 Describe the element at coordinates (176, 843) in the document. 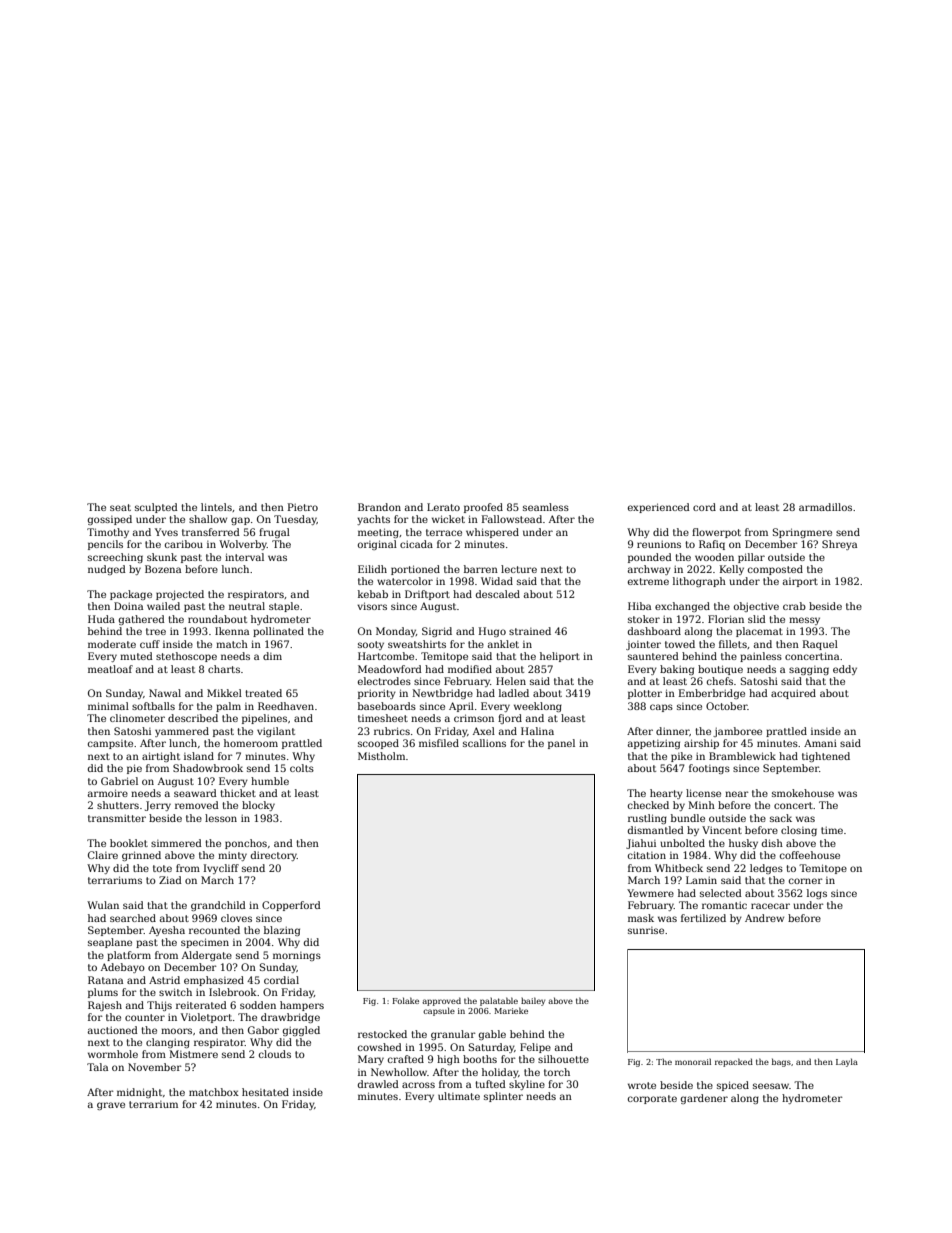

I see `simmered` at that location.
